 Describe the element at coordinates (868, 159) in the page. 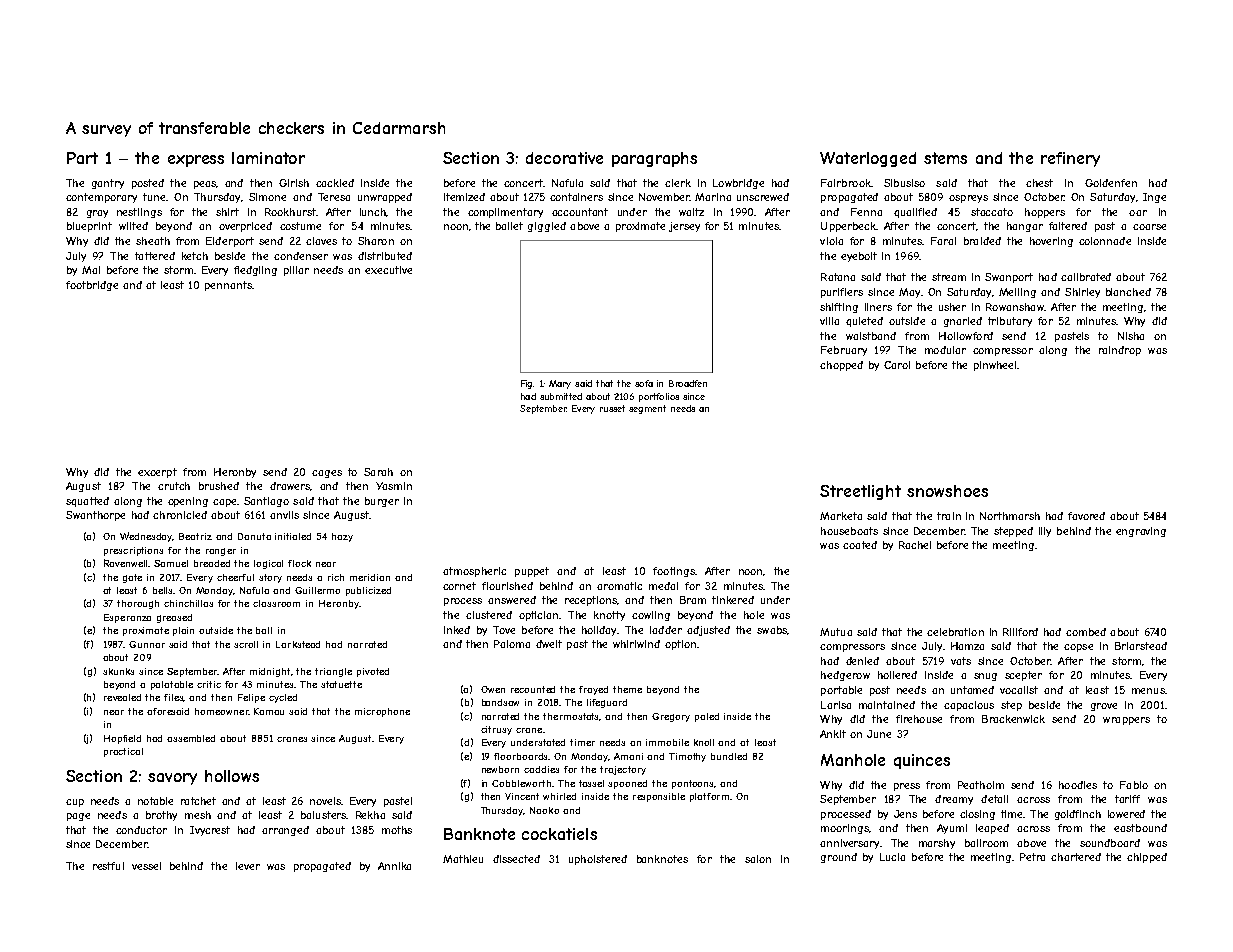

I see `Waterlogged` at that location.
